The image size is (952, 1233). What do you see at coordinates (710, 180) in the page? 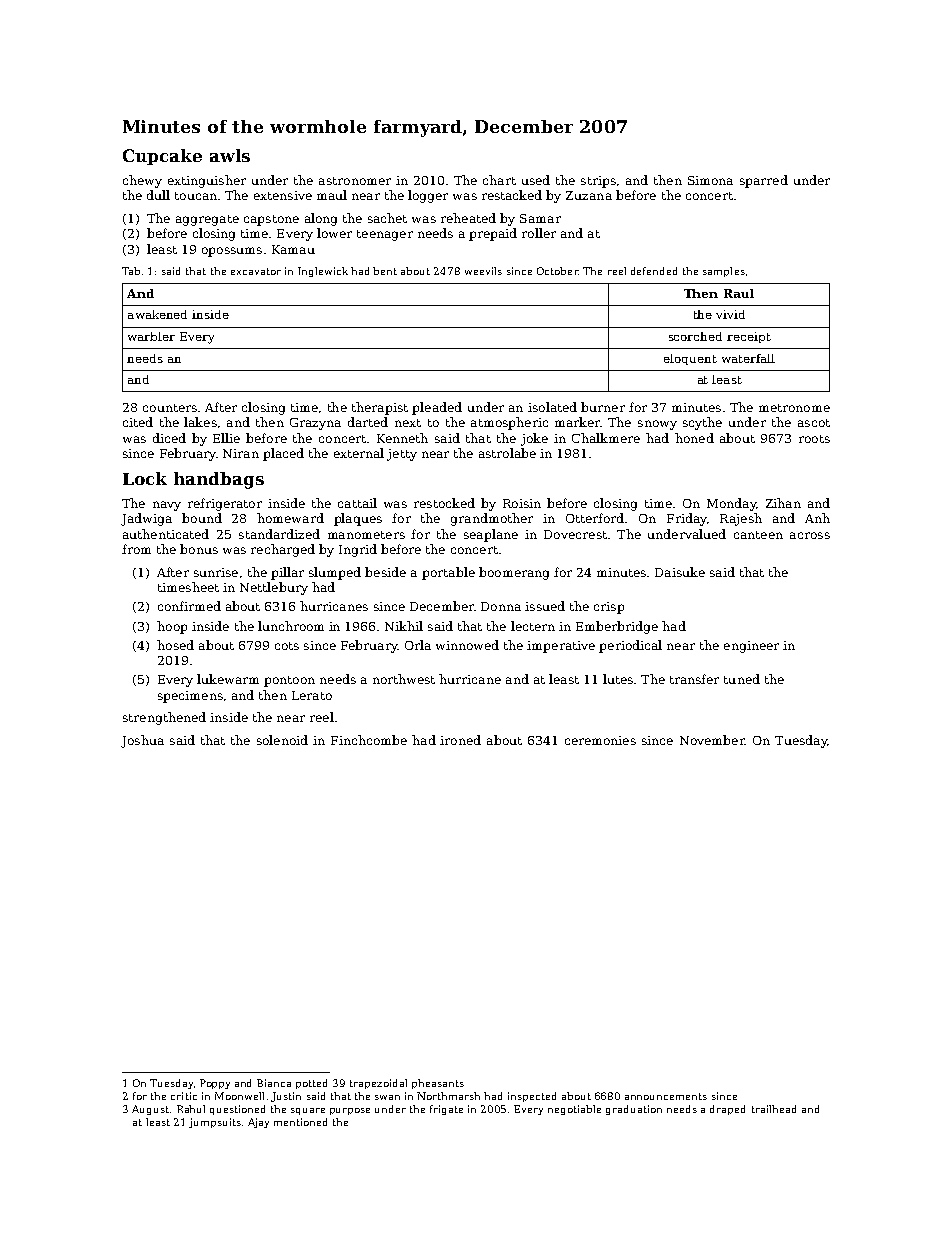
I see `Simona` at bounding box center [710, 180].
